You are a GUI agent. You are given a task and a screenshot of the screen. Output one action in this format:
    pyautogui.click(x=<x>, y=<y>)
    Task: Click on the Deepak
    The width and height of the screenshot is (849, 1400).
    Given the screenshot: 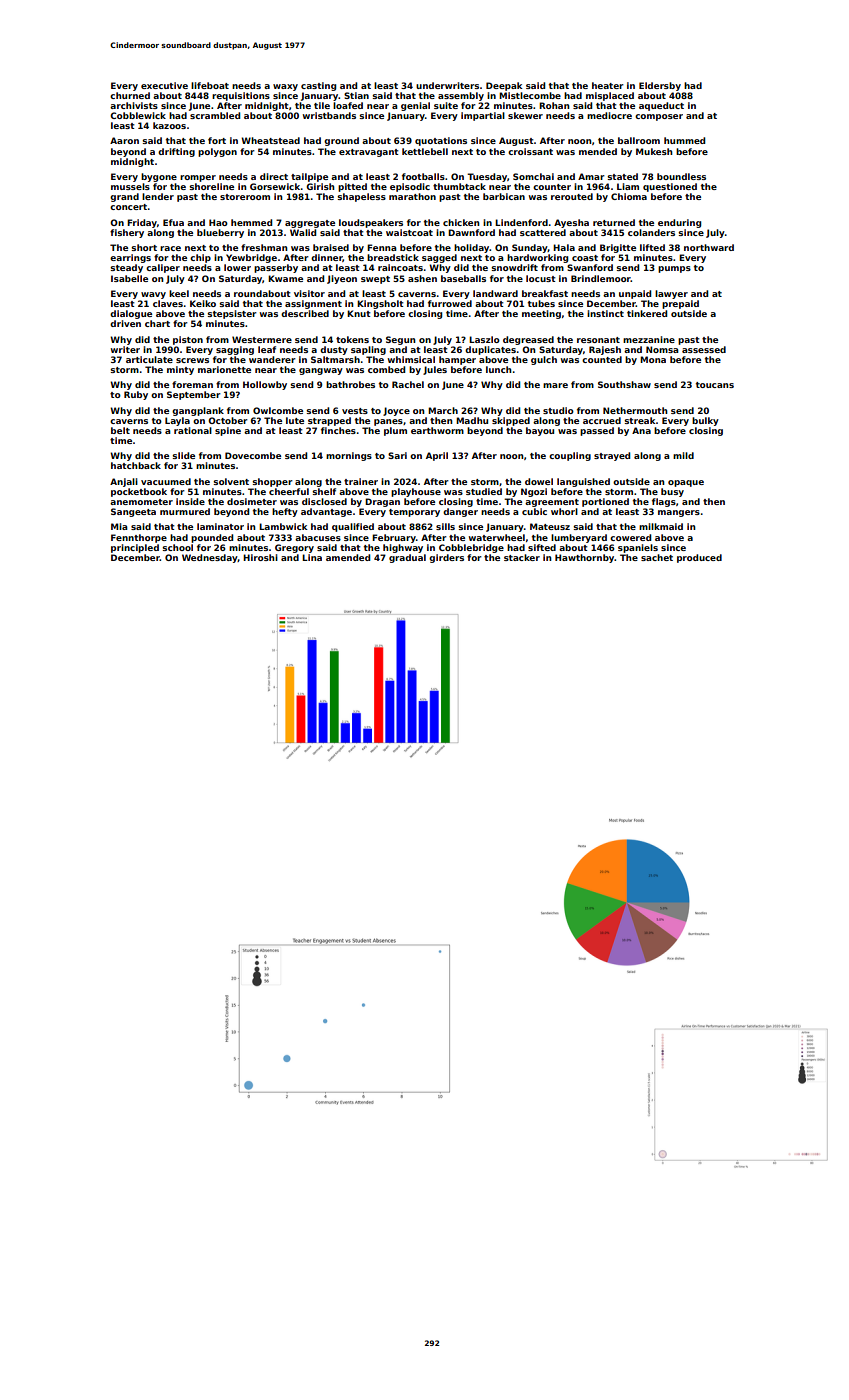 What is the action you would take?
    pyautogui.click(x=504, y=86)
